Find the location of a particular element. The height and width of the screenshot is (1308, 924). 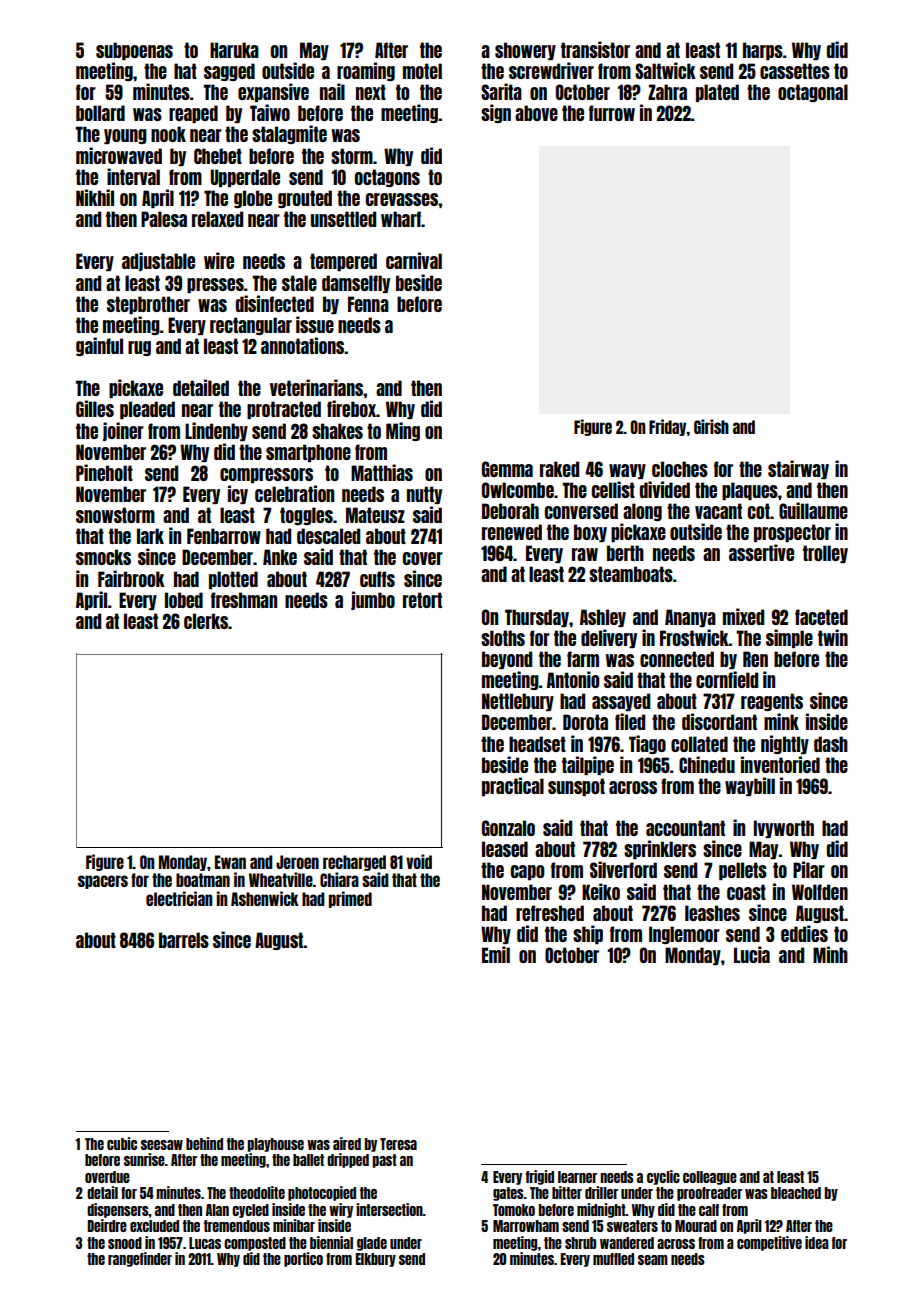

Lucia is located at coordinates (752, 954).
